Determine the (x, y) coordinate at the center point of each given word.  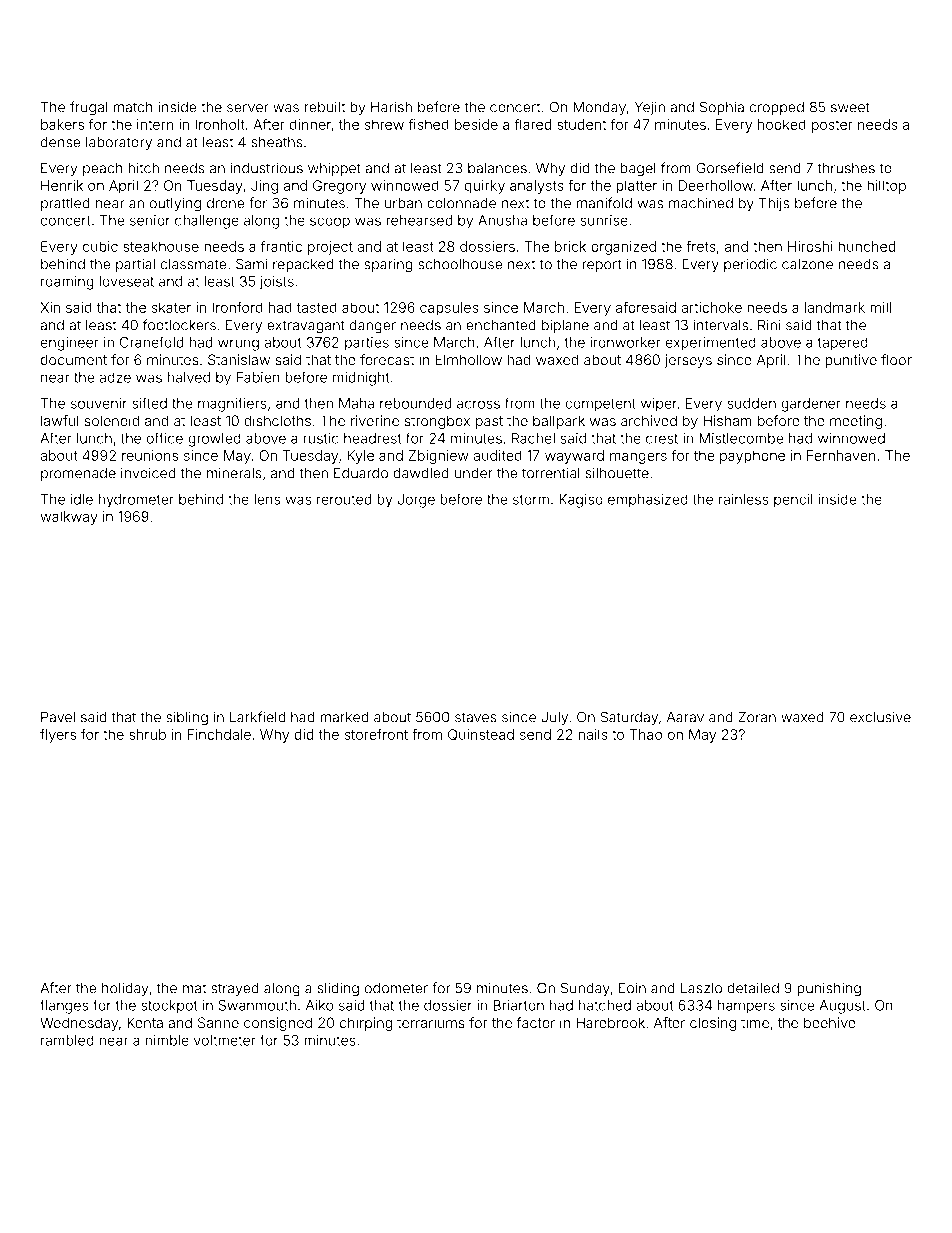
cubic (100, 246)
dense (61, 142)
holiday (125, 989)
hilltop (886, 187)
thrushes (846, 168)
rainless (744, 499)
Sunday (585, 989)
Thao (646, 734)
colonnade (461, 203)
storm (531, 500)
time (755, 1022)
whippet (334, 169)
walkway (69, 518)
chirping (366, 1024)
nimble (167, 1040)
